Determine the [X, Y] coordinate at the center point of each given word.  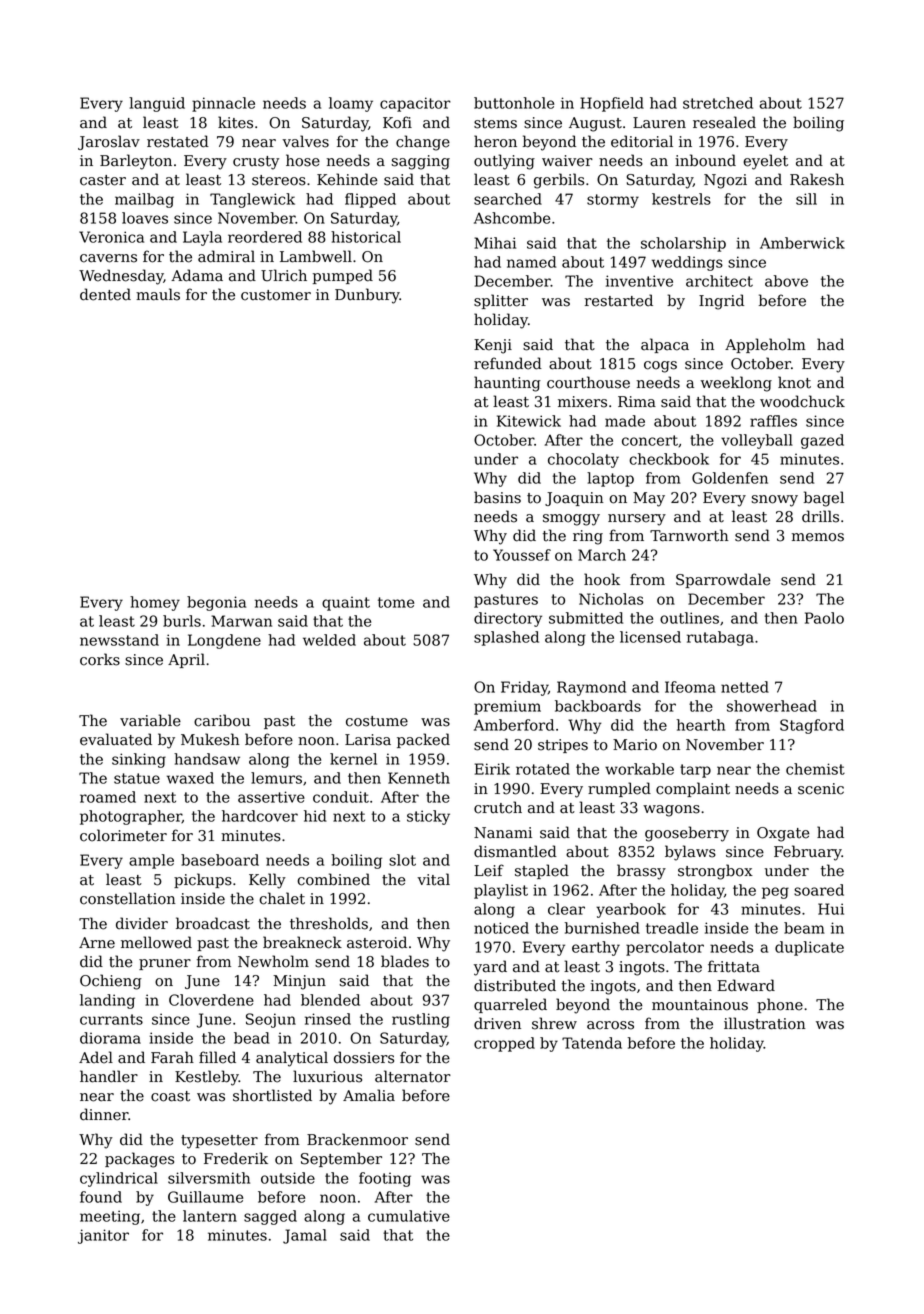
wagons [671, 811]
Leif [489, 870]
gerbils [559, 181]
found [101, 1197]
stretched [718, 103]
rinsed [328, 1019]
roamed [108, 797]
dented [105, 294]
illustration [765, 1023]
